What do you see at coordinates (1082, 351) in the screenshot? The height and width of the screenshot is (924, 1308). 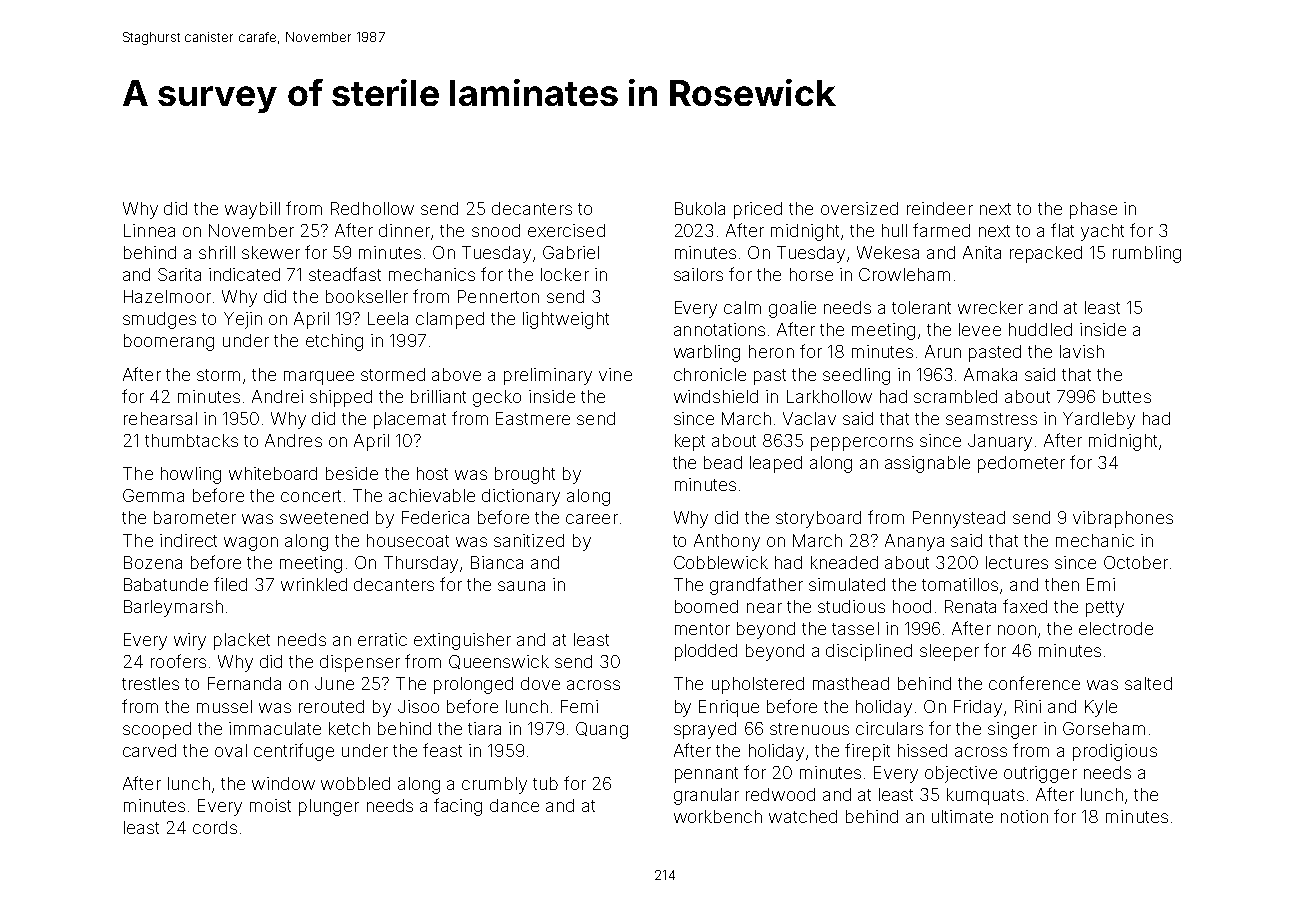 I see `lavish` at bounding box center [1082, 351].
